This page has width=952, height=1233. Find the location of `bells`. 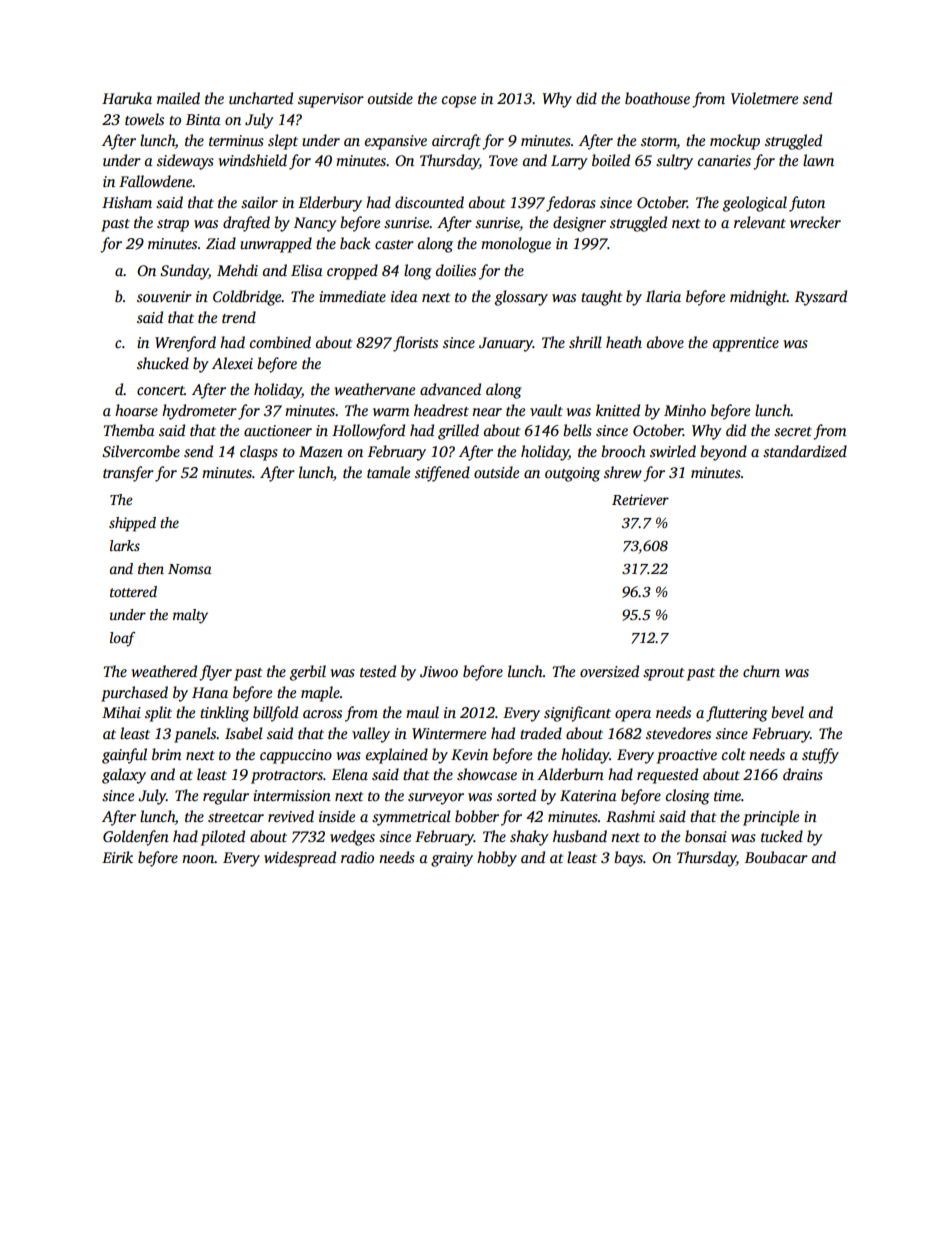

bells is located at coordinates (577, 430).
